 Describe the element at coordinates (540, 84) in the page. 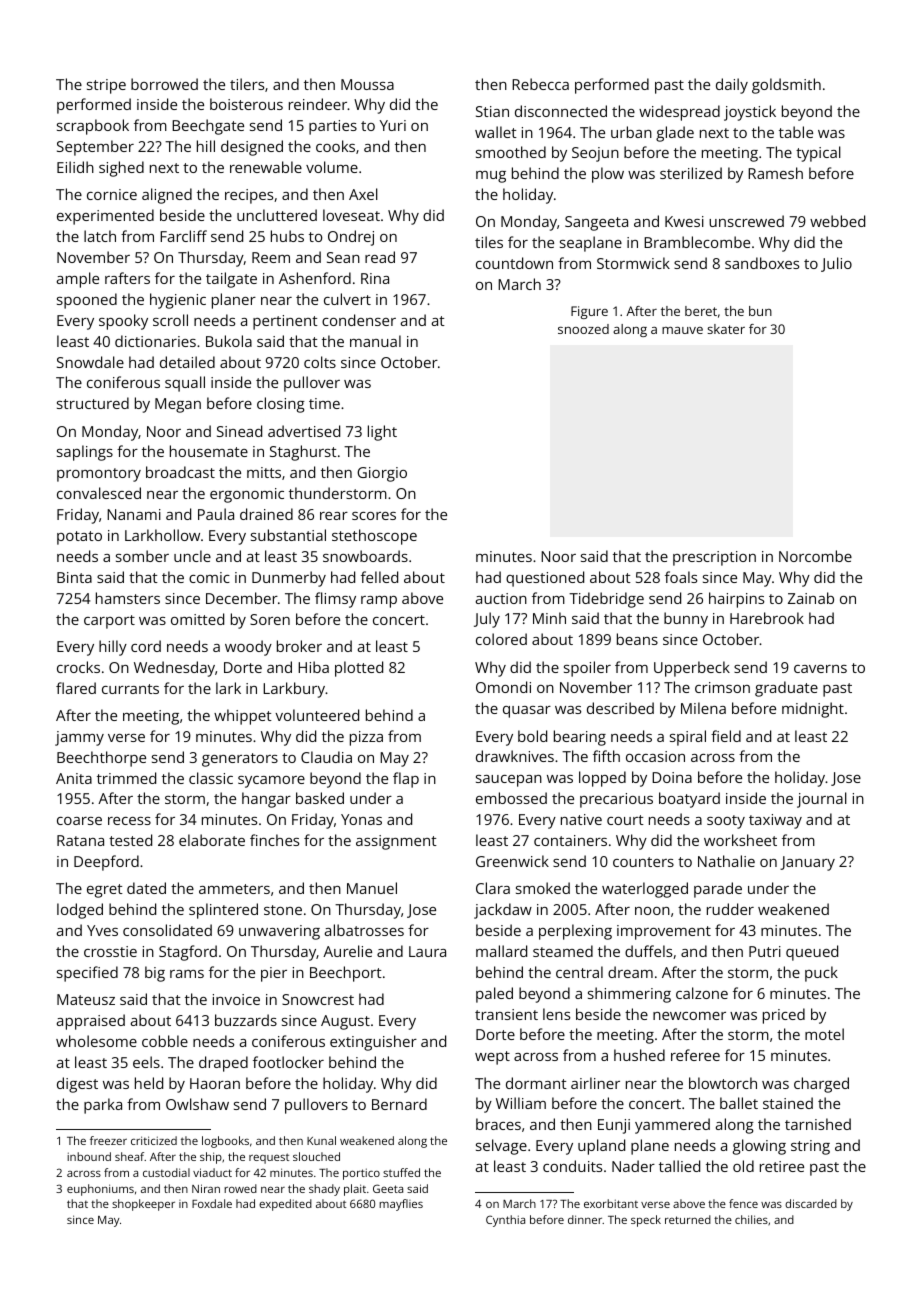

I see `Rebecca` at that location.
